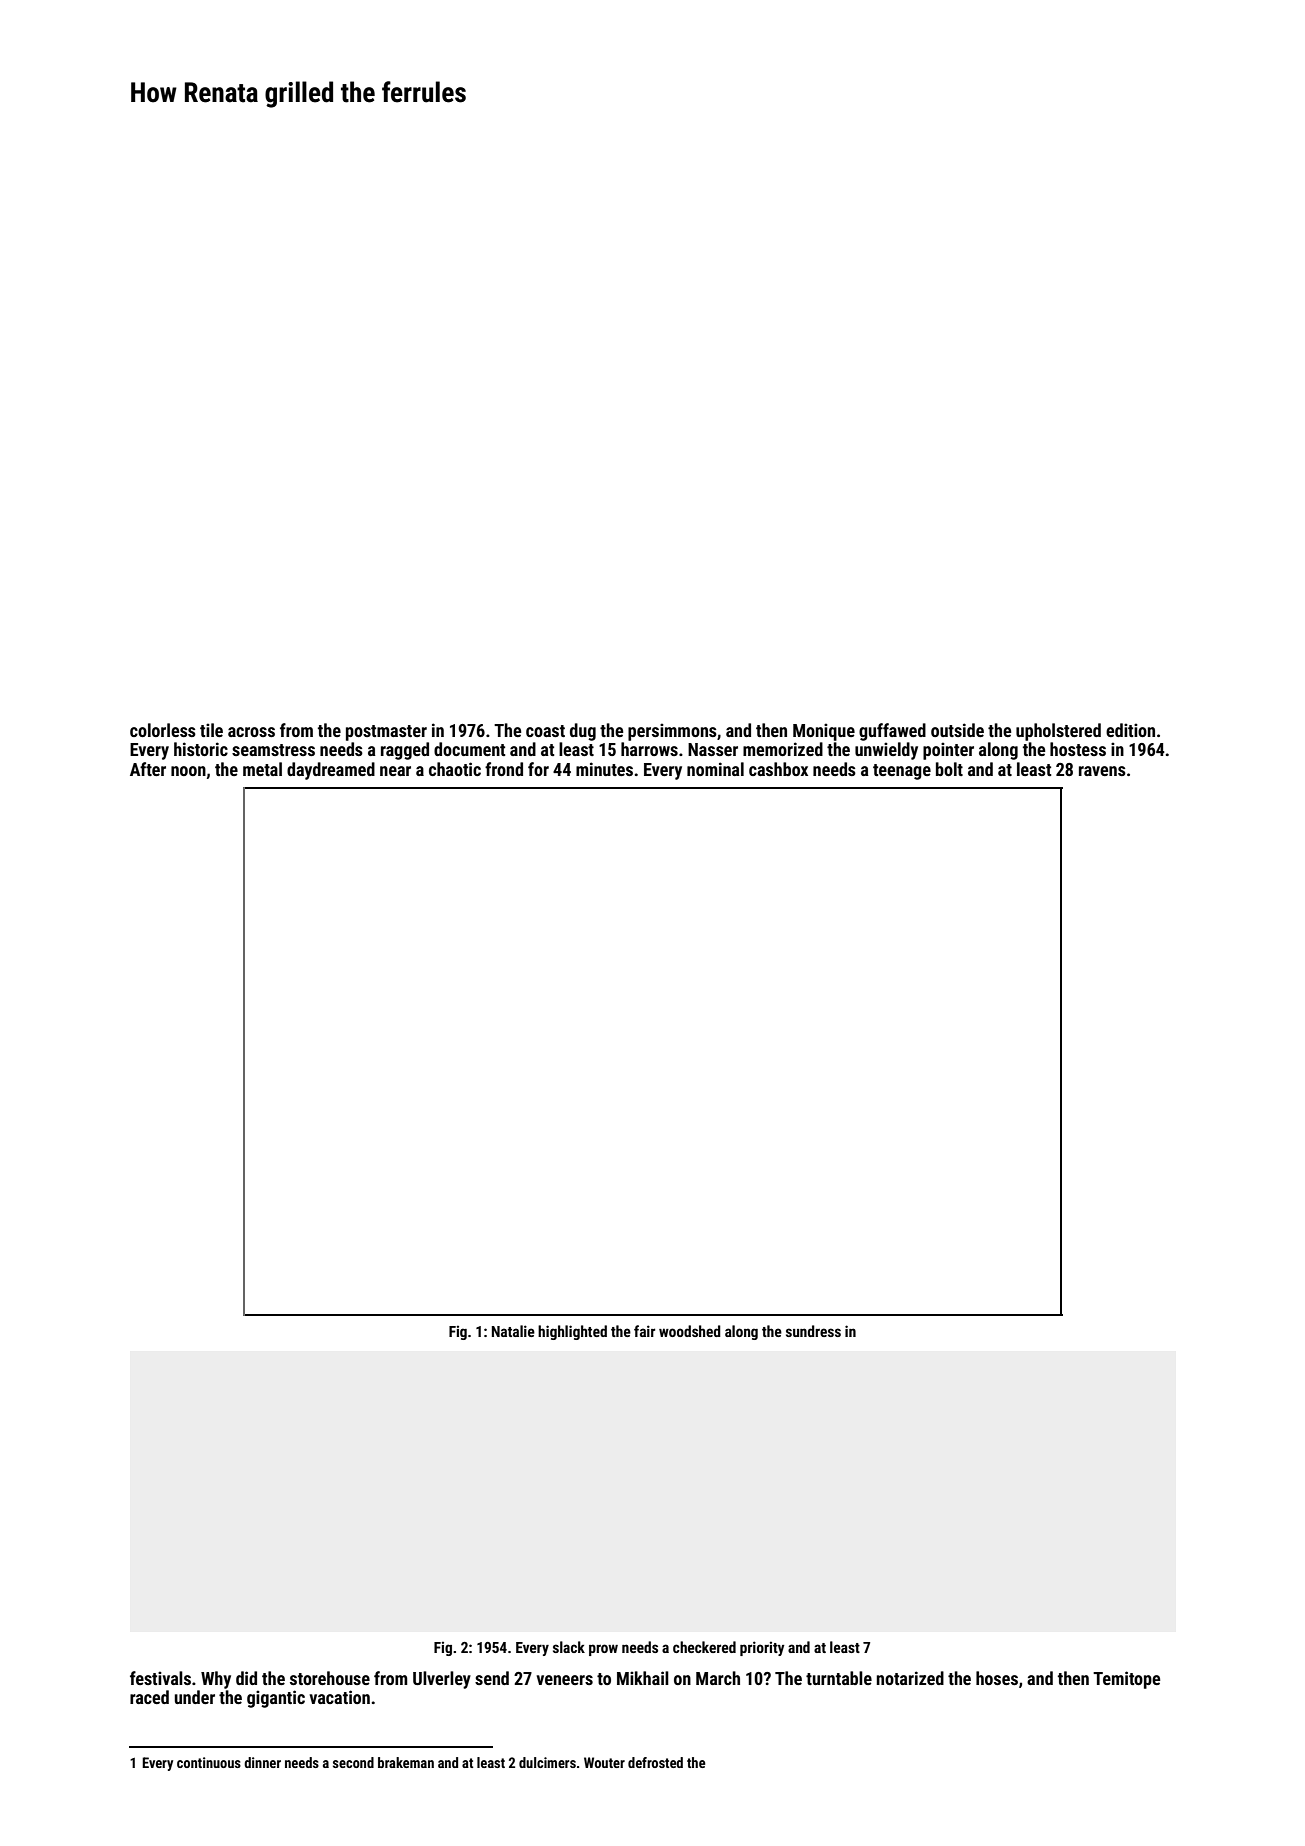 Image resolution: width=1305 pixels, height=1846 pixels. Describe the element at coordinates (997, 1678) in the screenshot. I see `hoses` at that location.
